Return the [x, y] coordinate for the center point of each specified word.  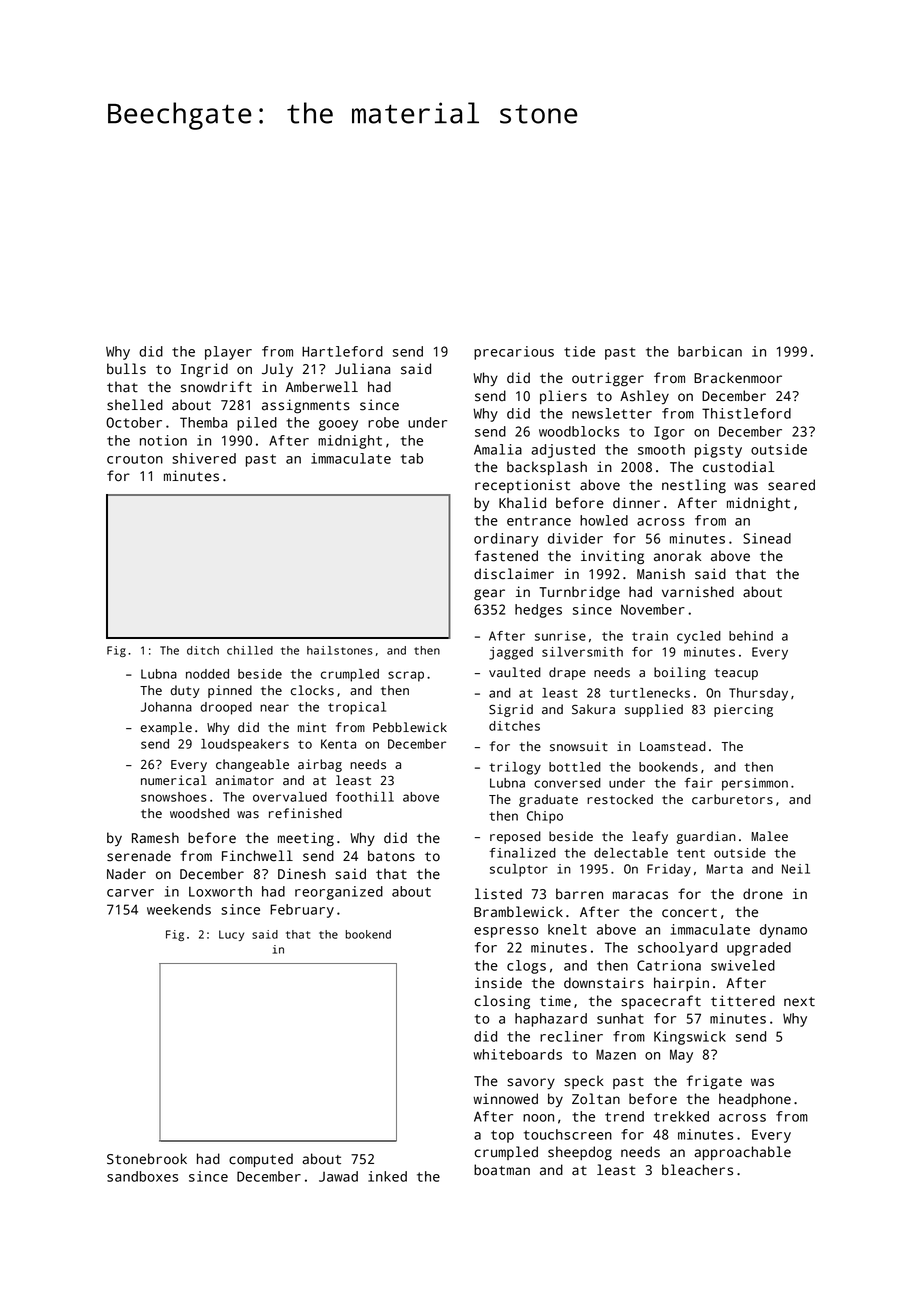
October [134, 422]
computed [261, 1160]
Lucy [231, 935]
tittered [743, 1001]
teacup [736, 674]
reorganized [339, 893]
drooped [226, 708]
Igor [669, 433]
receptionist [522, 486]
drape [567, 673]
